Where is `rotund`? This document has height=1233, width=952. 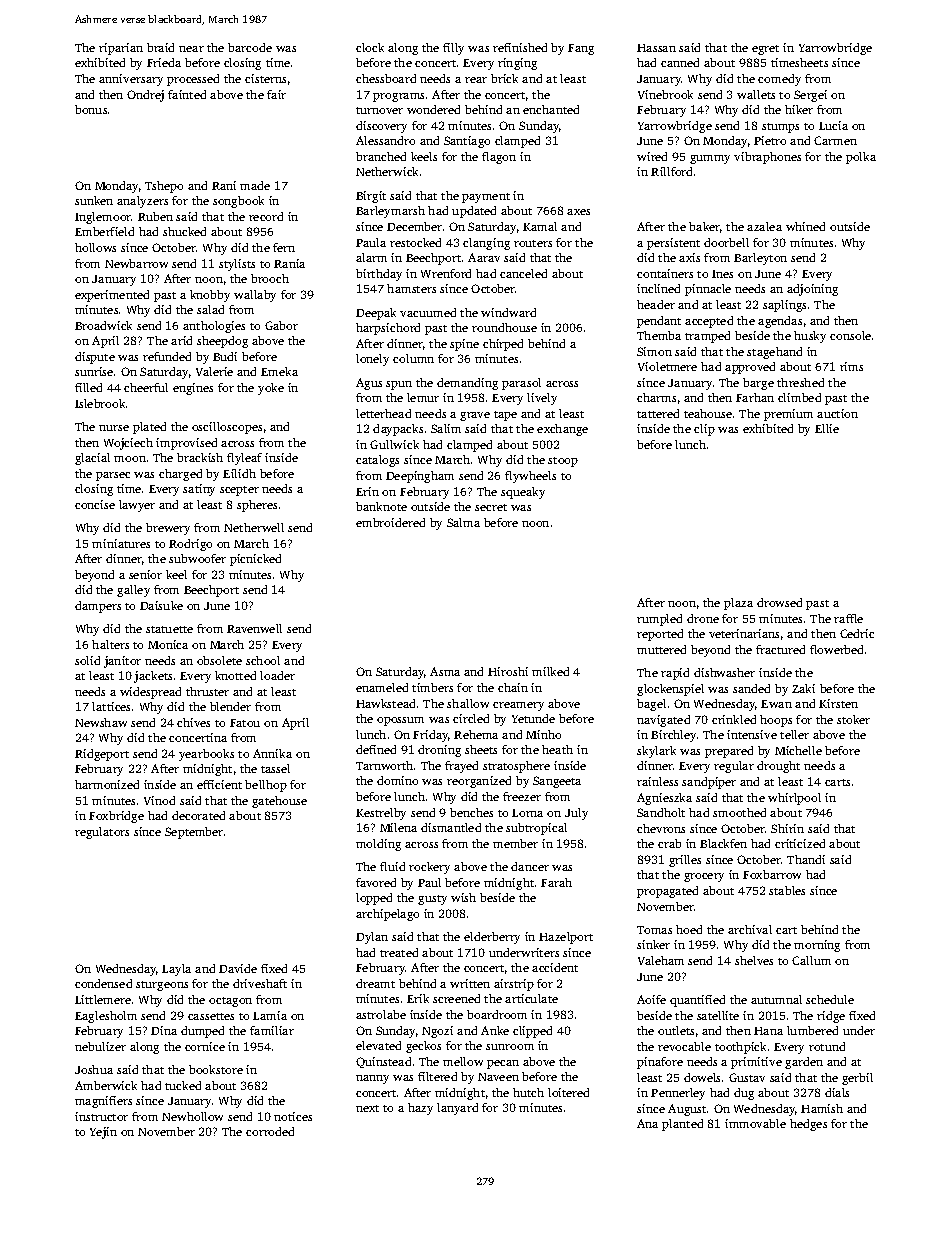 rotund is located at coordinates (827, 1046).
